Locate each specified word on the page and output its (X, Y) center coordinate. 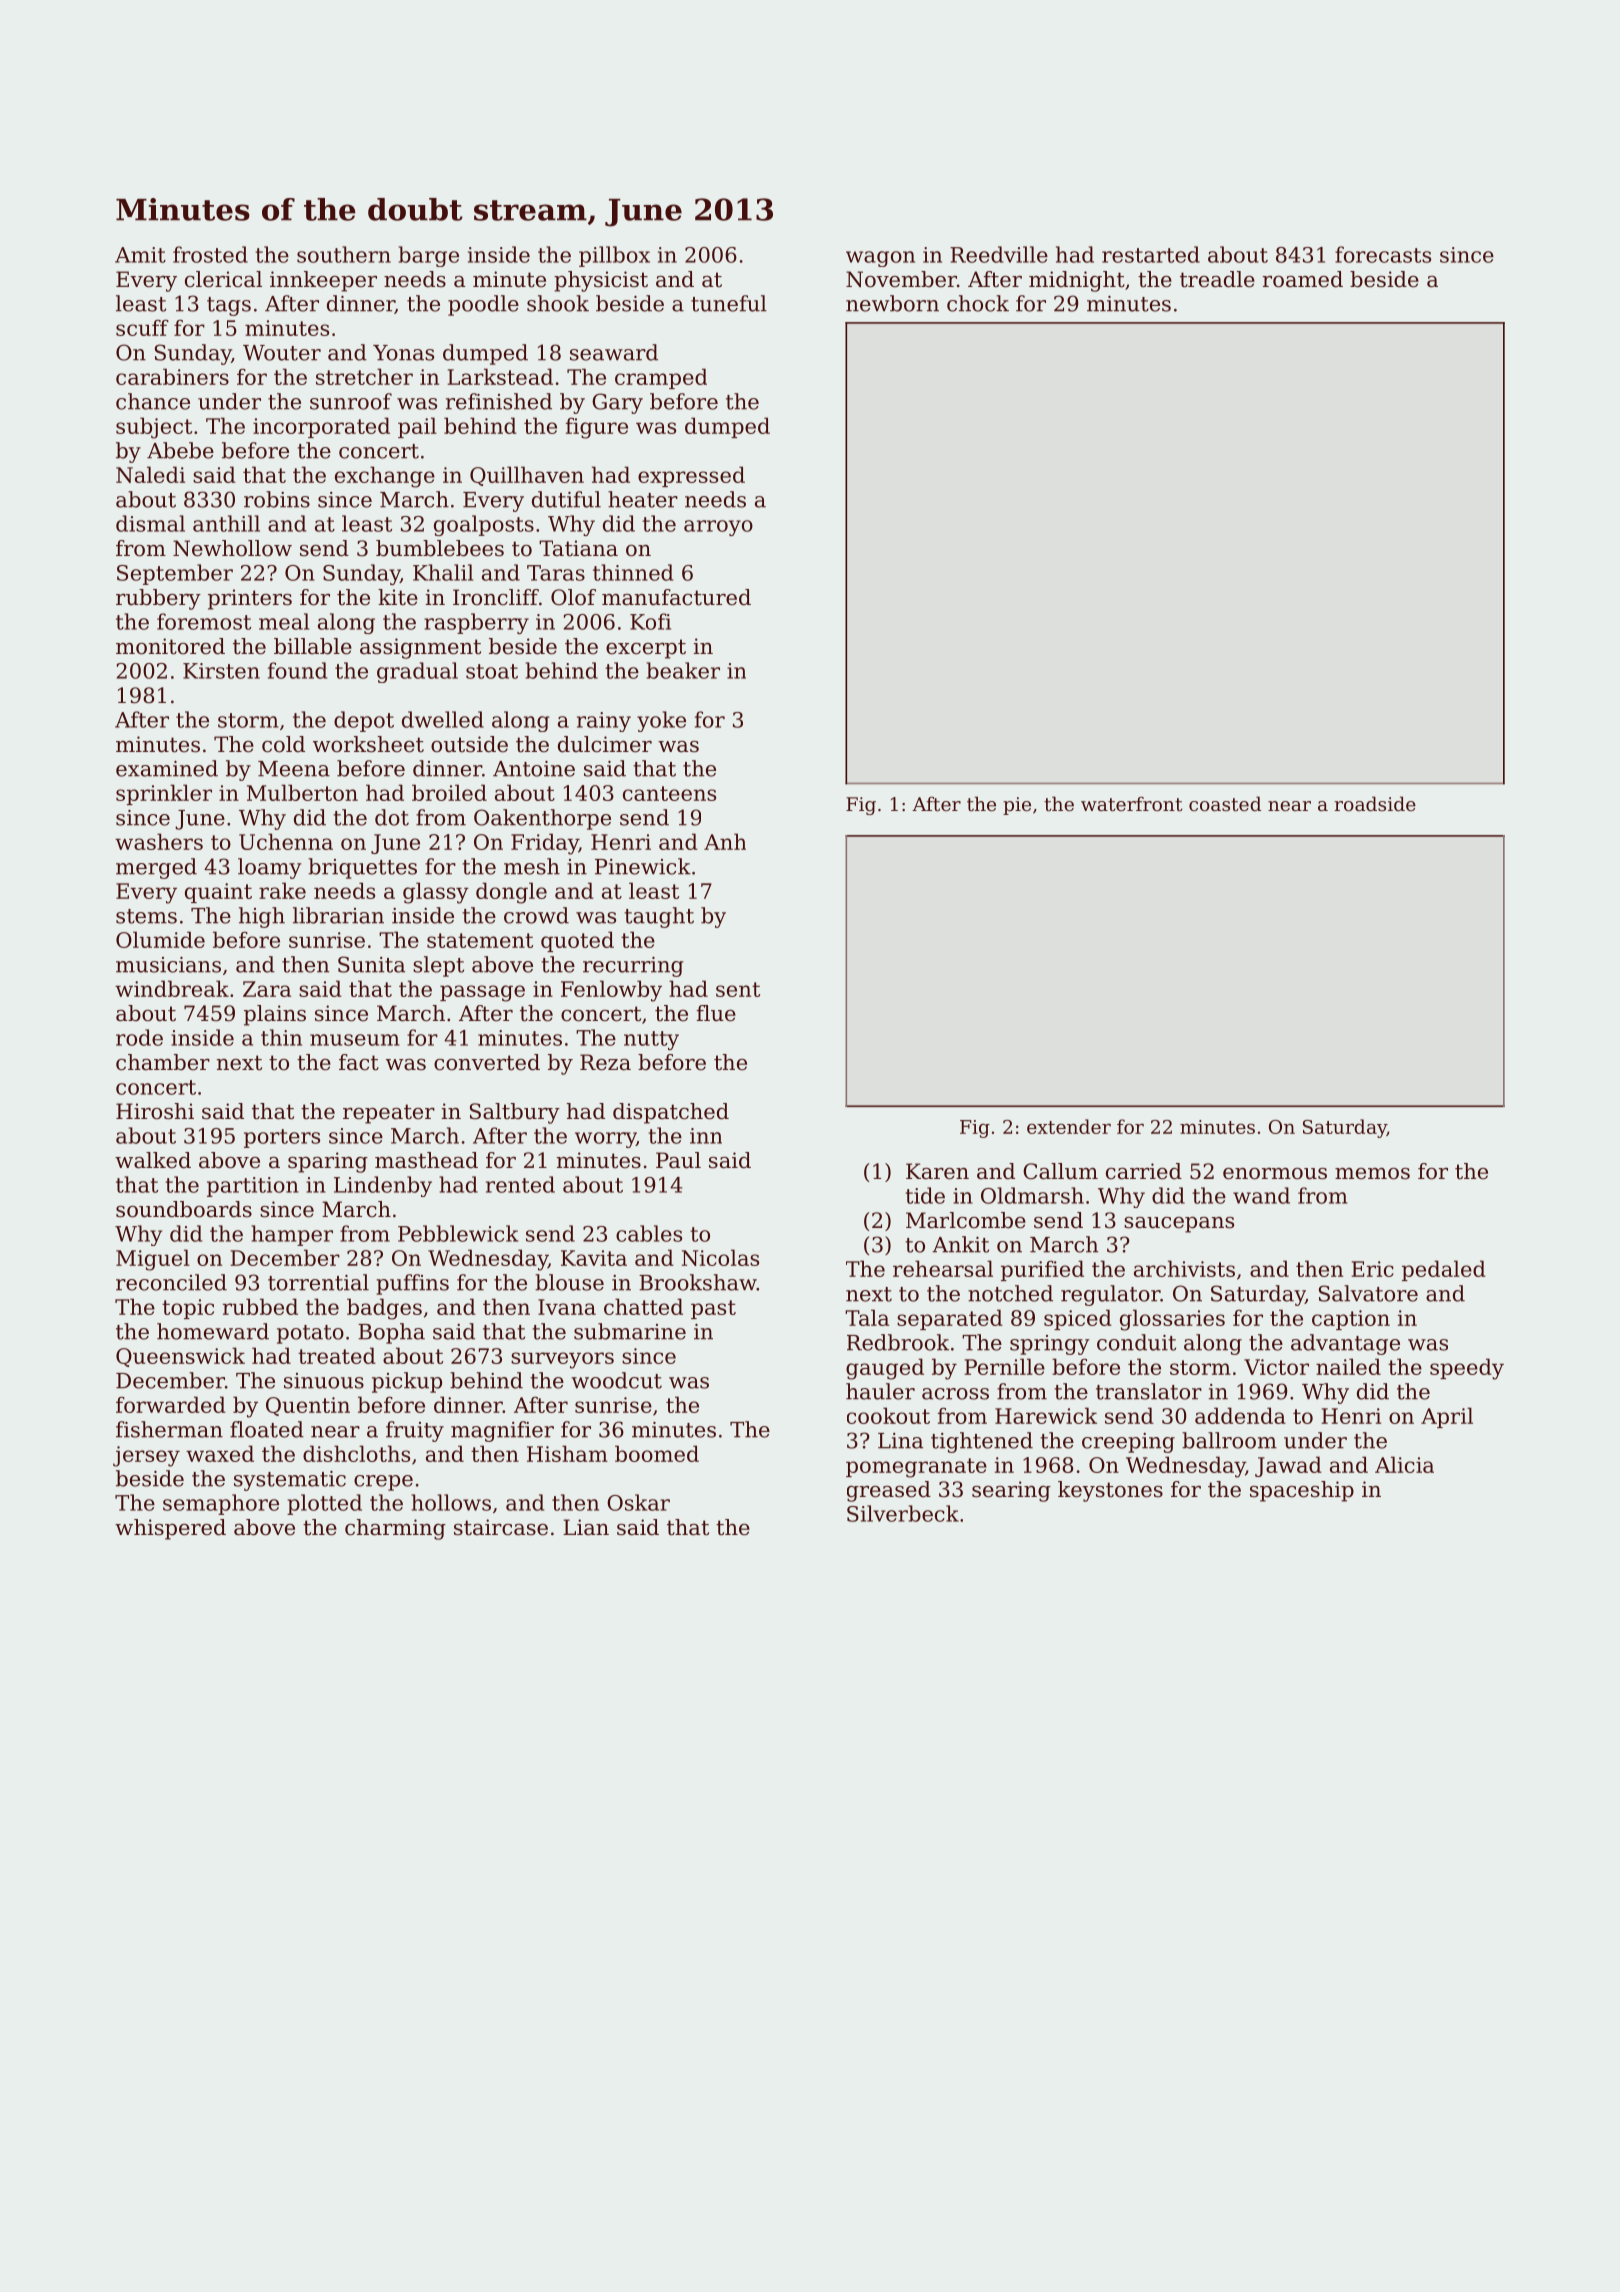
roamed (1303, 279)
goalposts (484, 525)
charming (395, 1529)
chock (978, 303)
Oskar (638, 1502)
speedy (1467, 1369)
